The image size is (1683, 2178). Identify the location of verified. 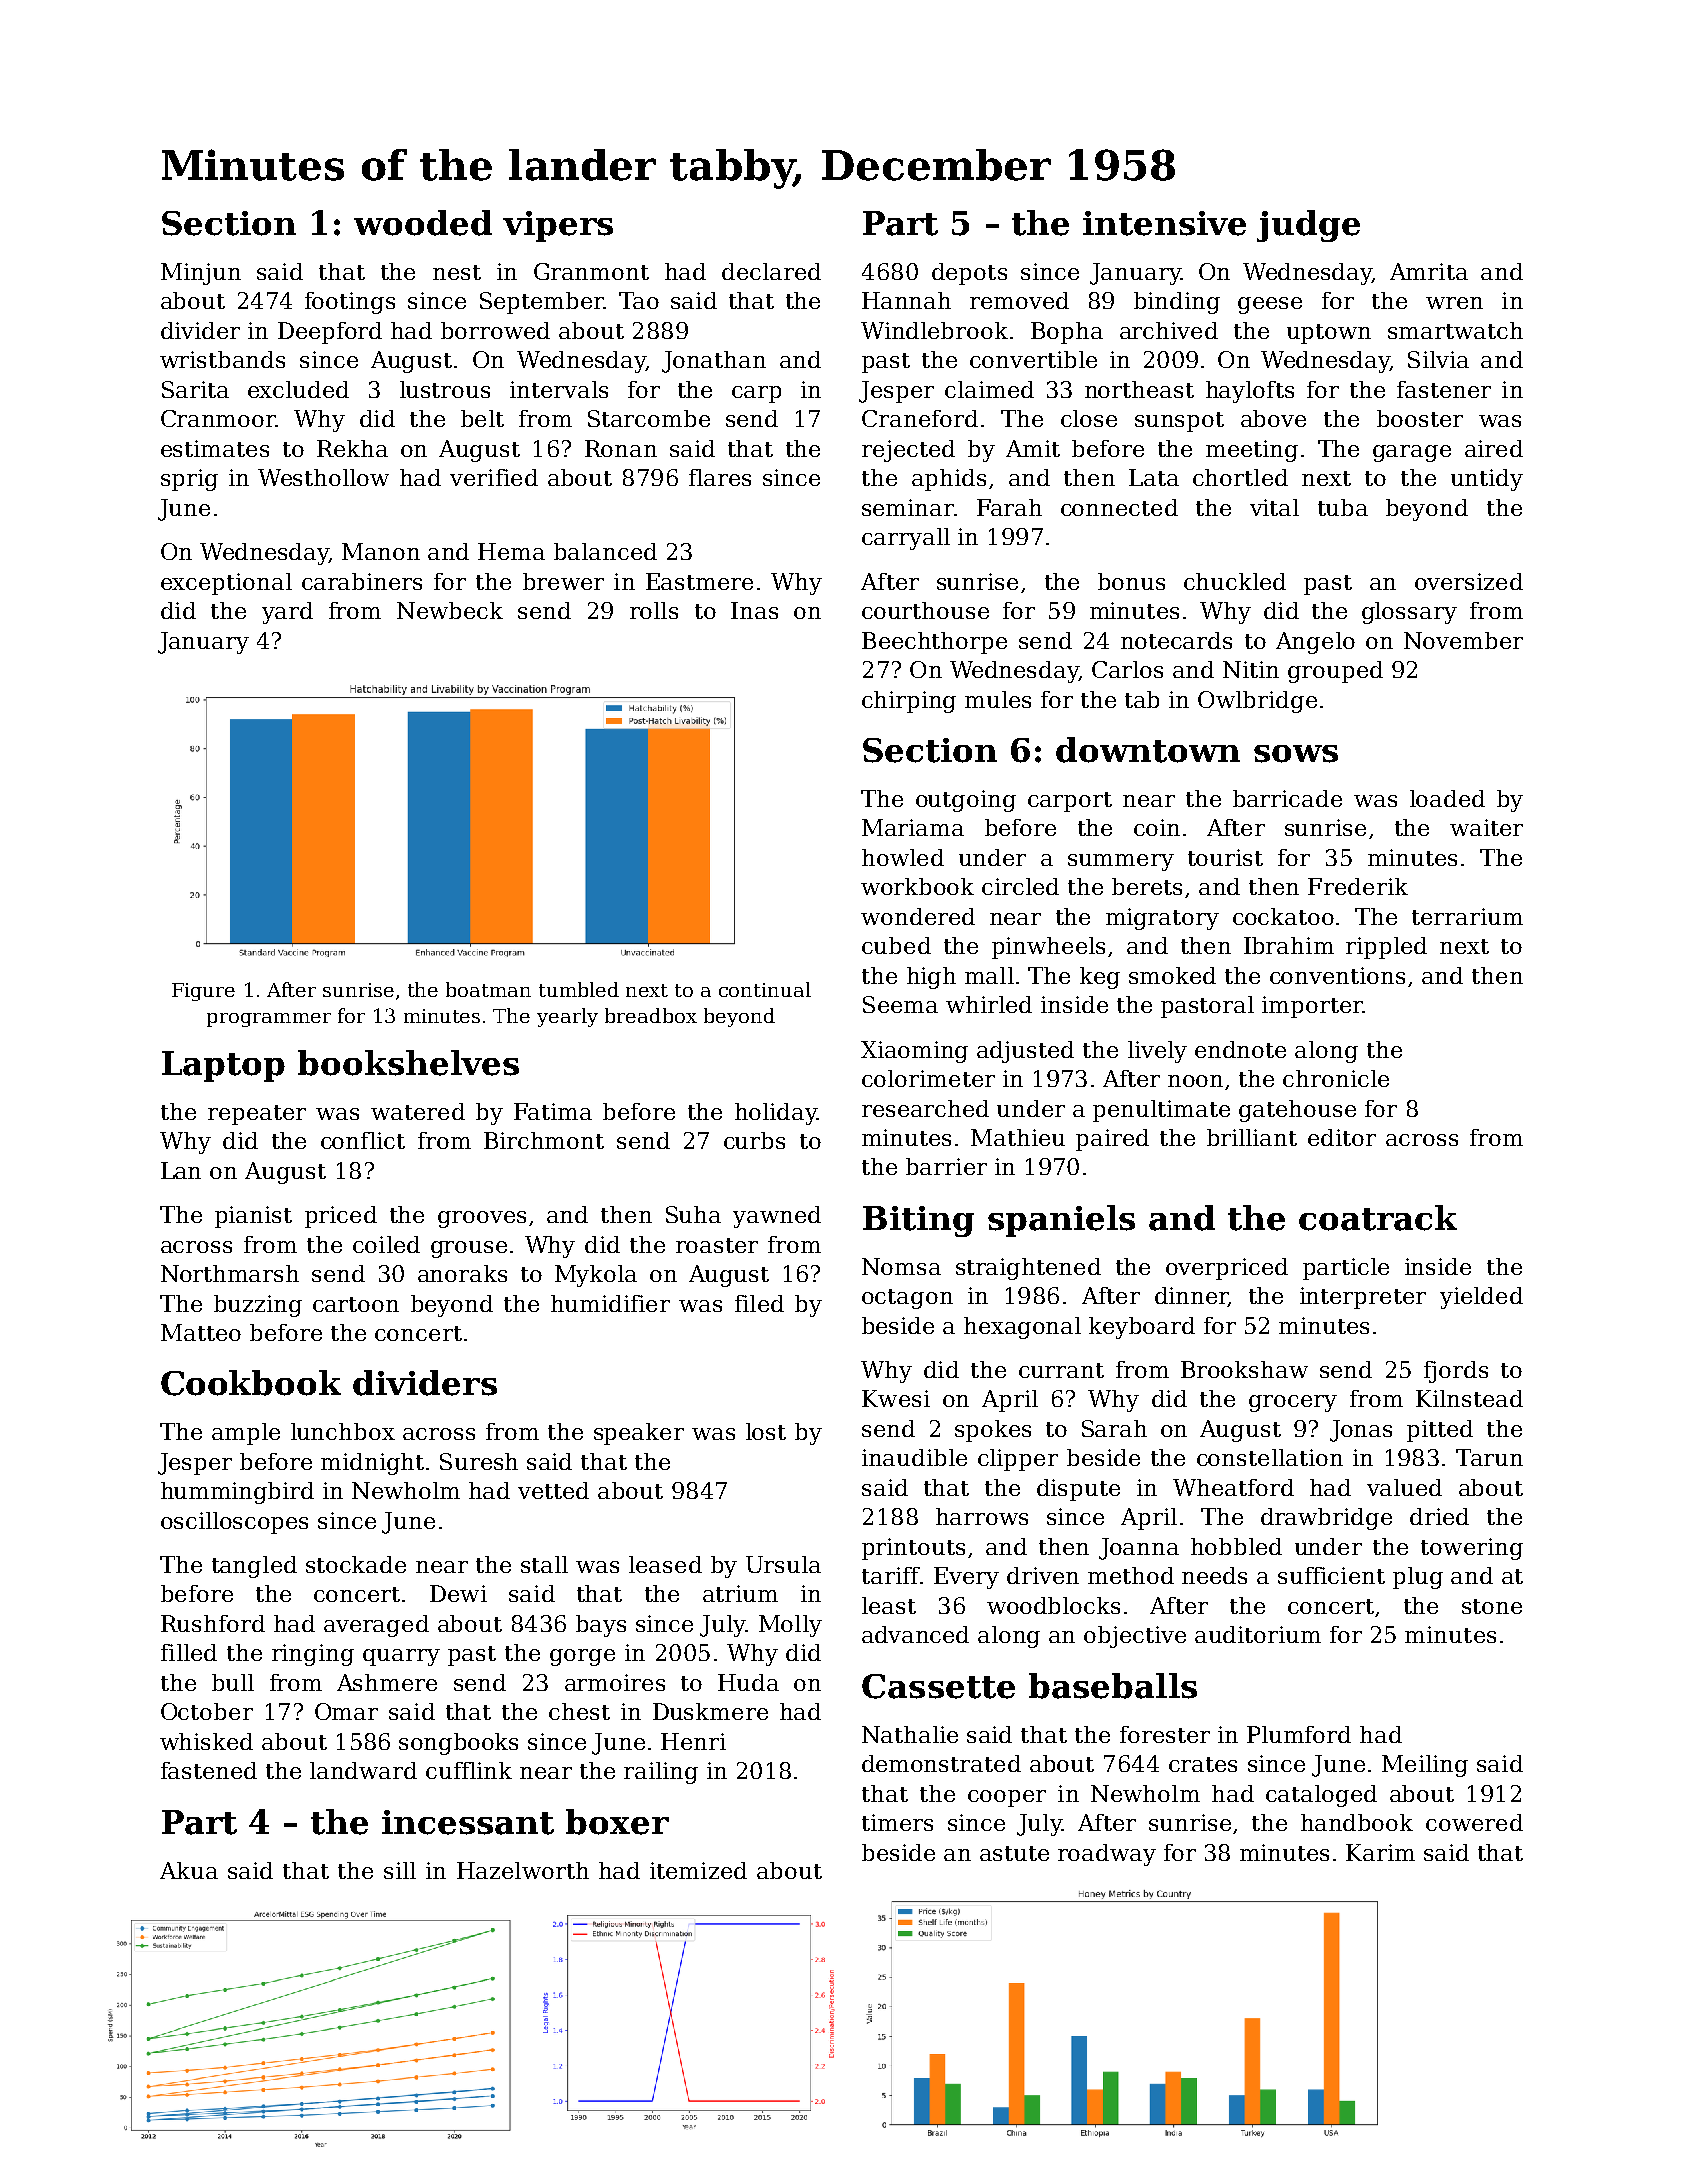
(494, 477).
